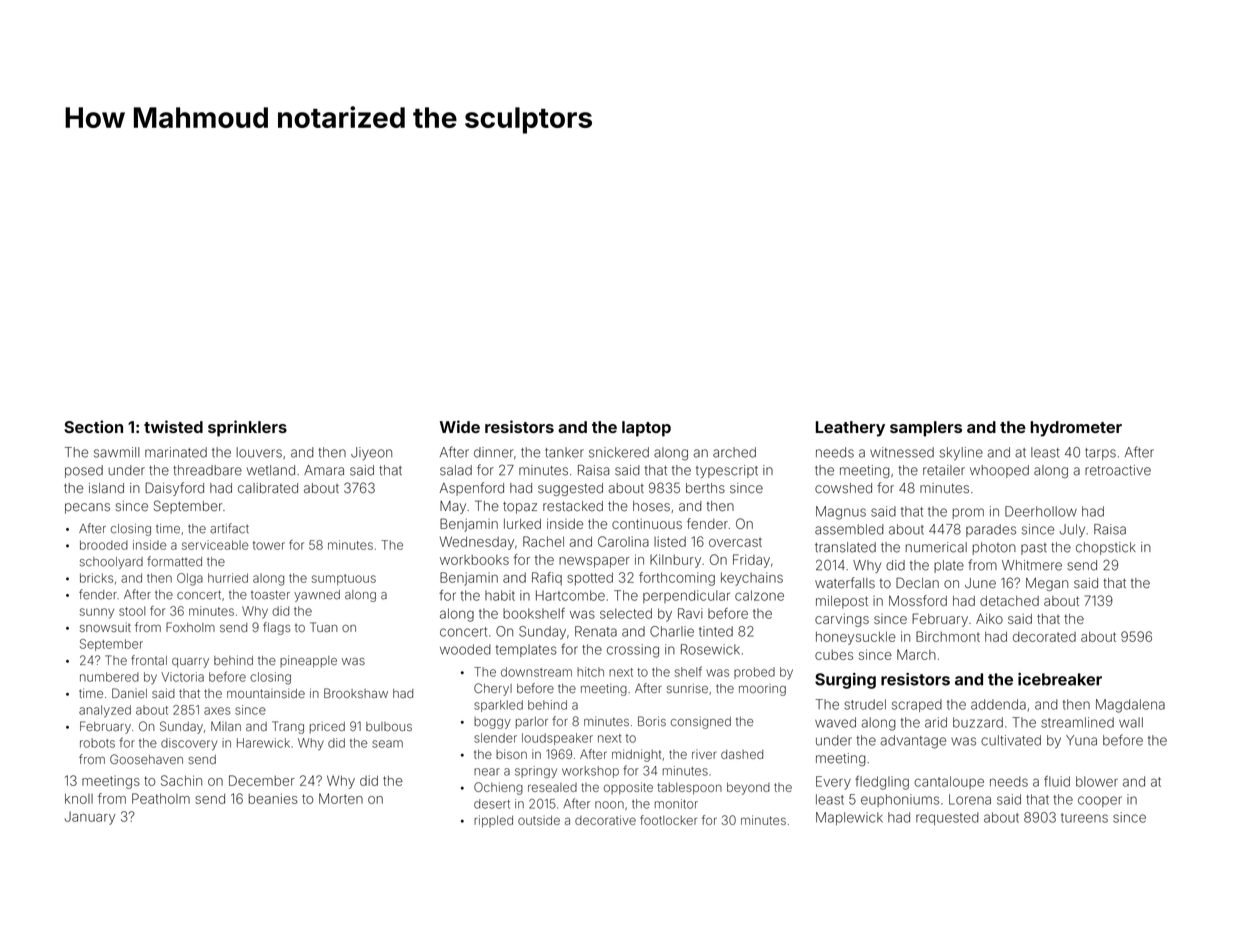 The width and height of the screenshot is (1233, 952). I want to click on seam, so click(387, 744).
